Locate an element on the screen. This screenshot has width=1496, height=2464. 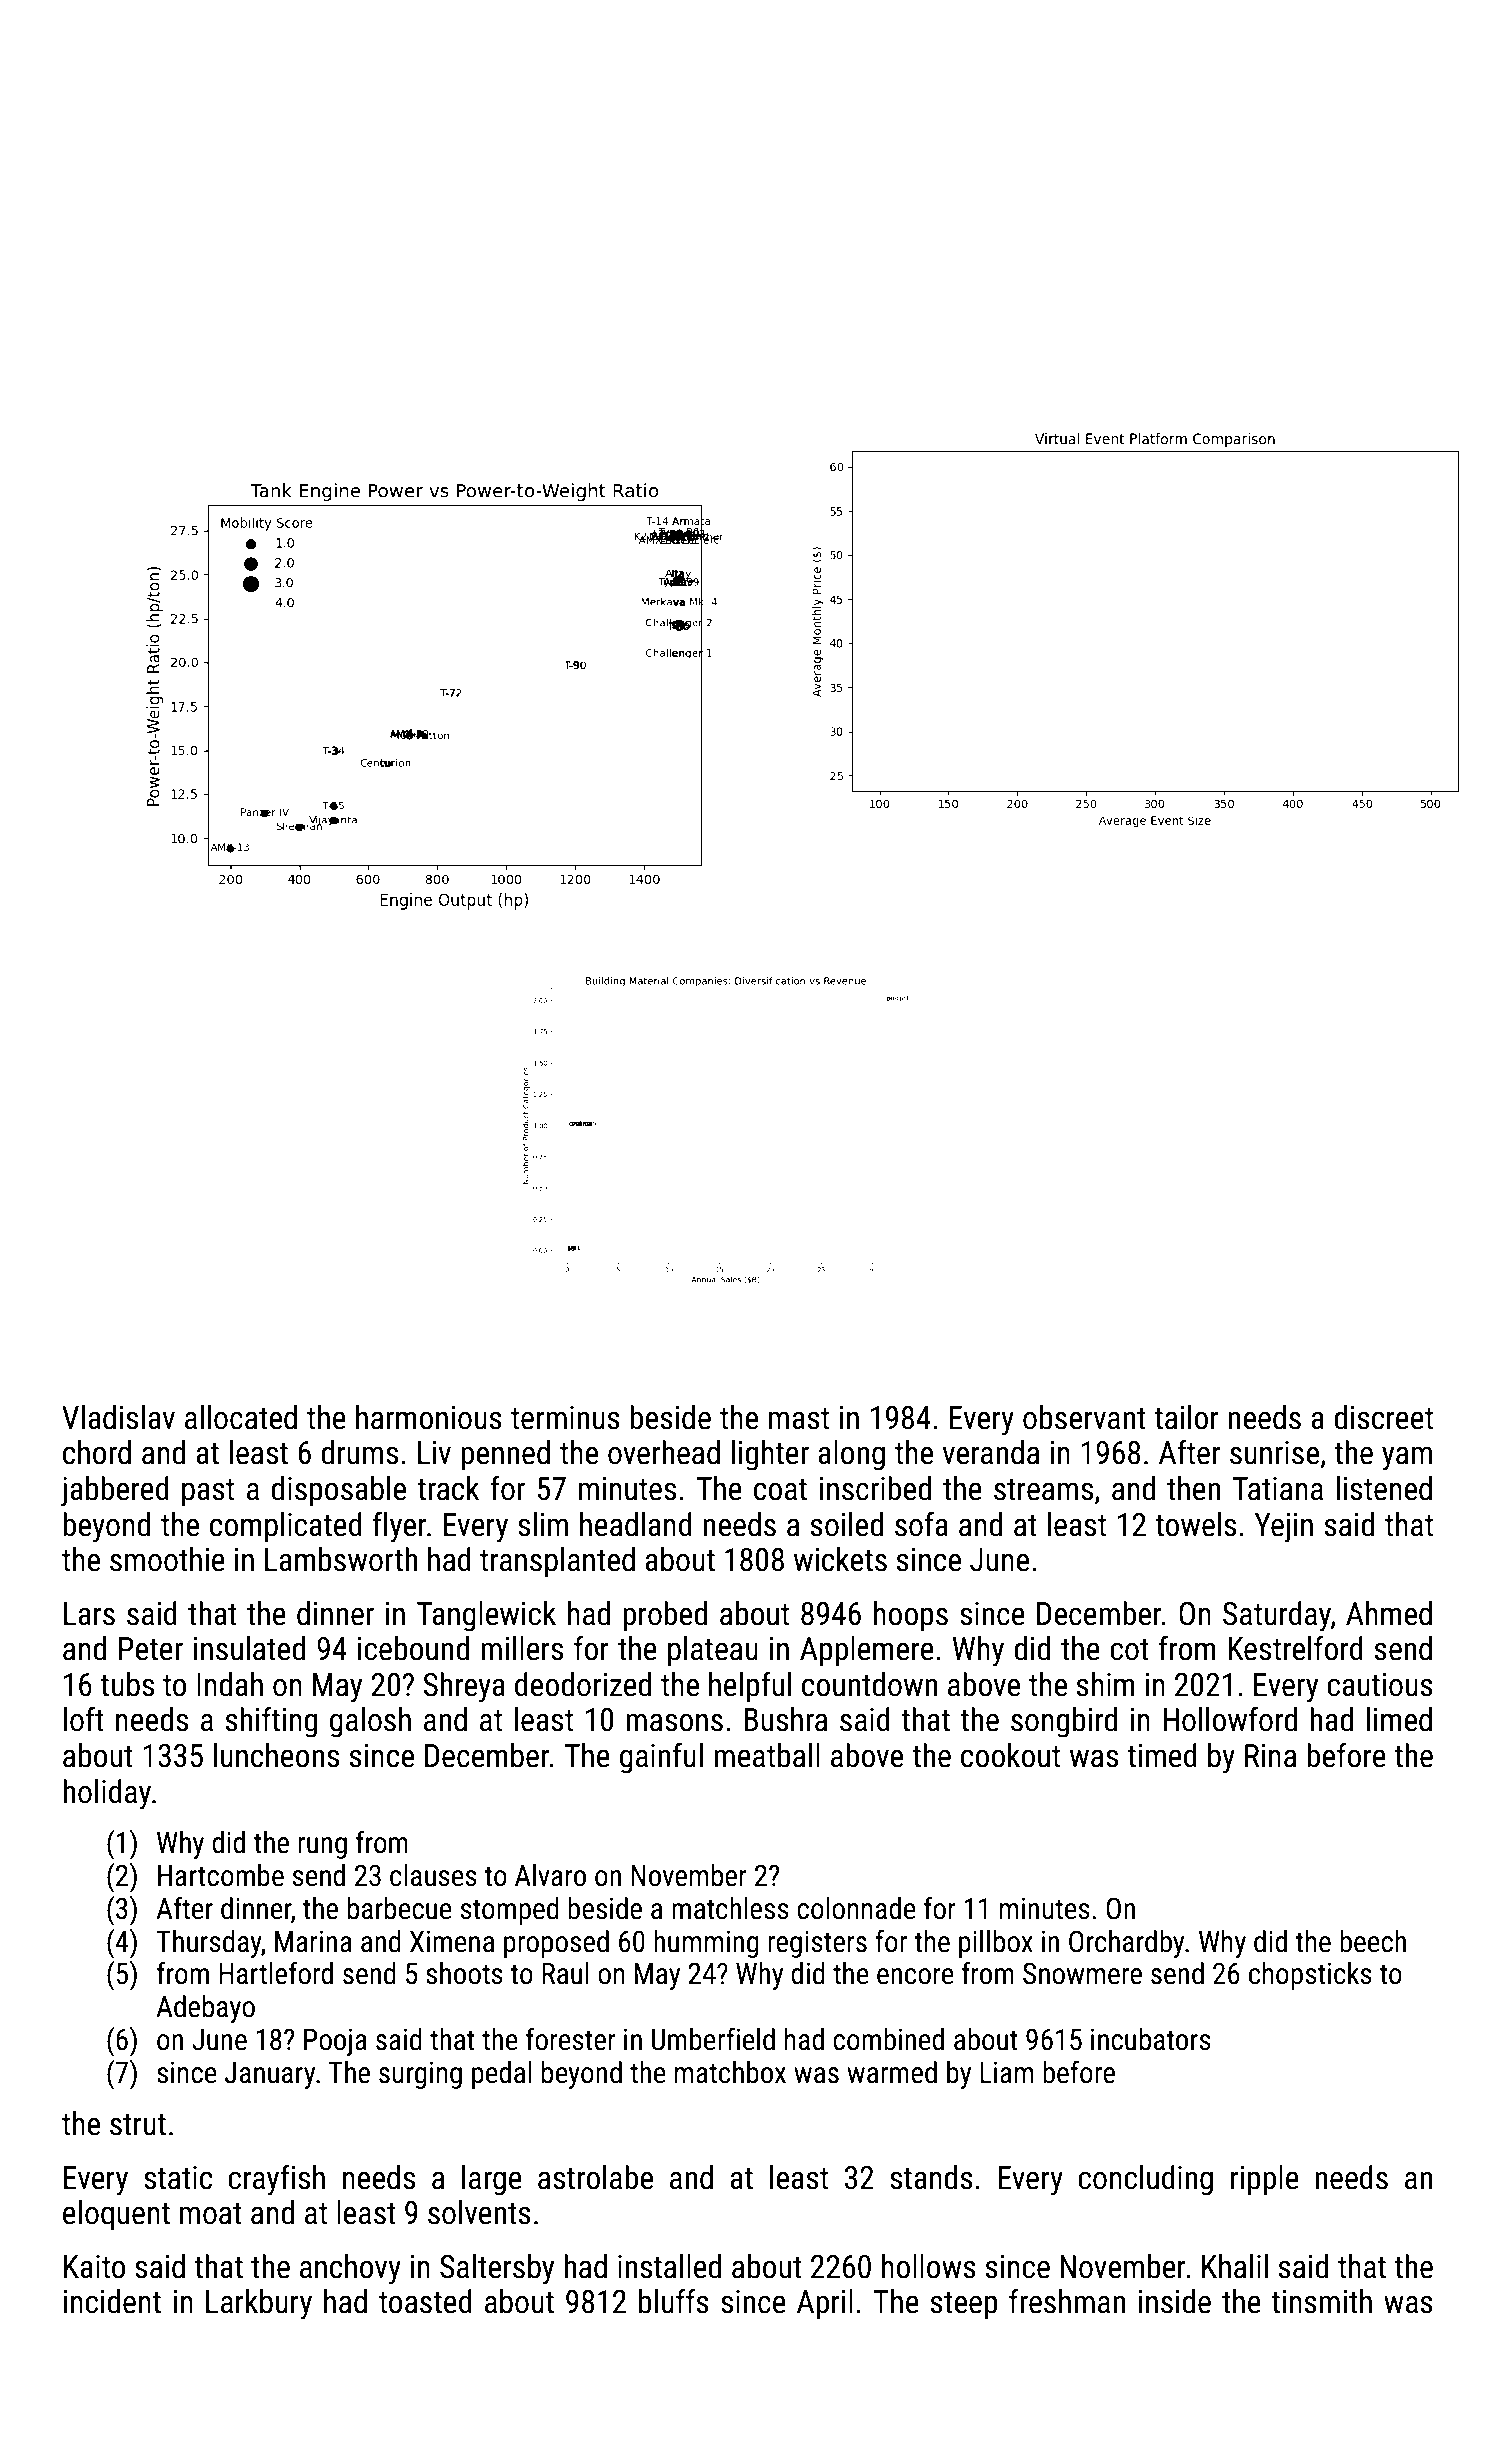
Ahmed is located at coordinates (1389, 1613).
